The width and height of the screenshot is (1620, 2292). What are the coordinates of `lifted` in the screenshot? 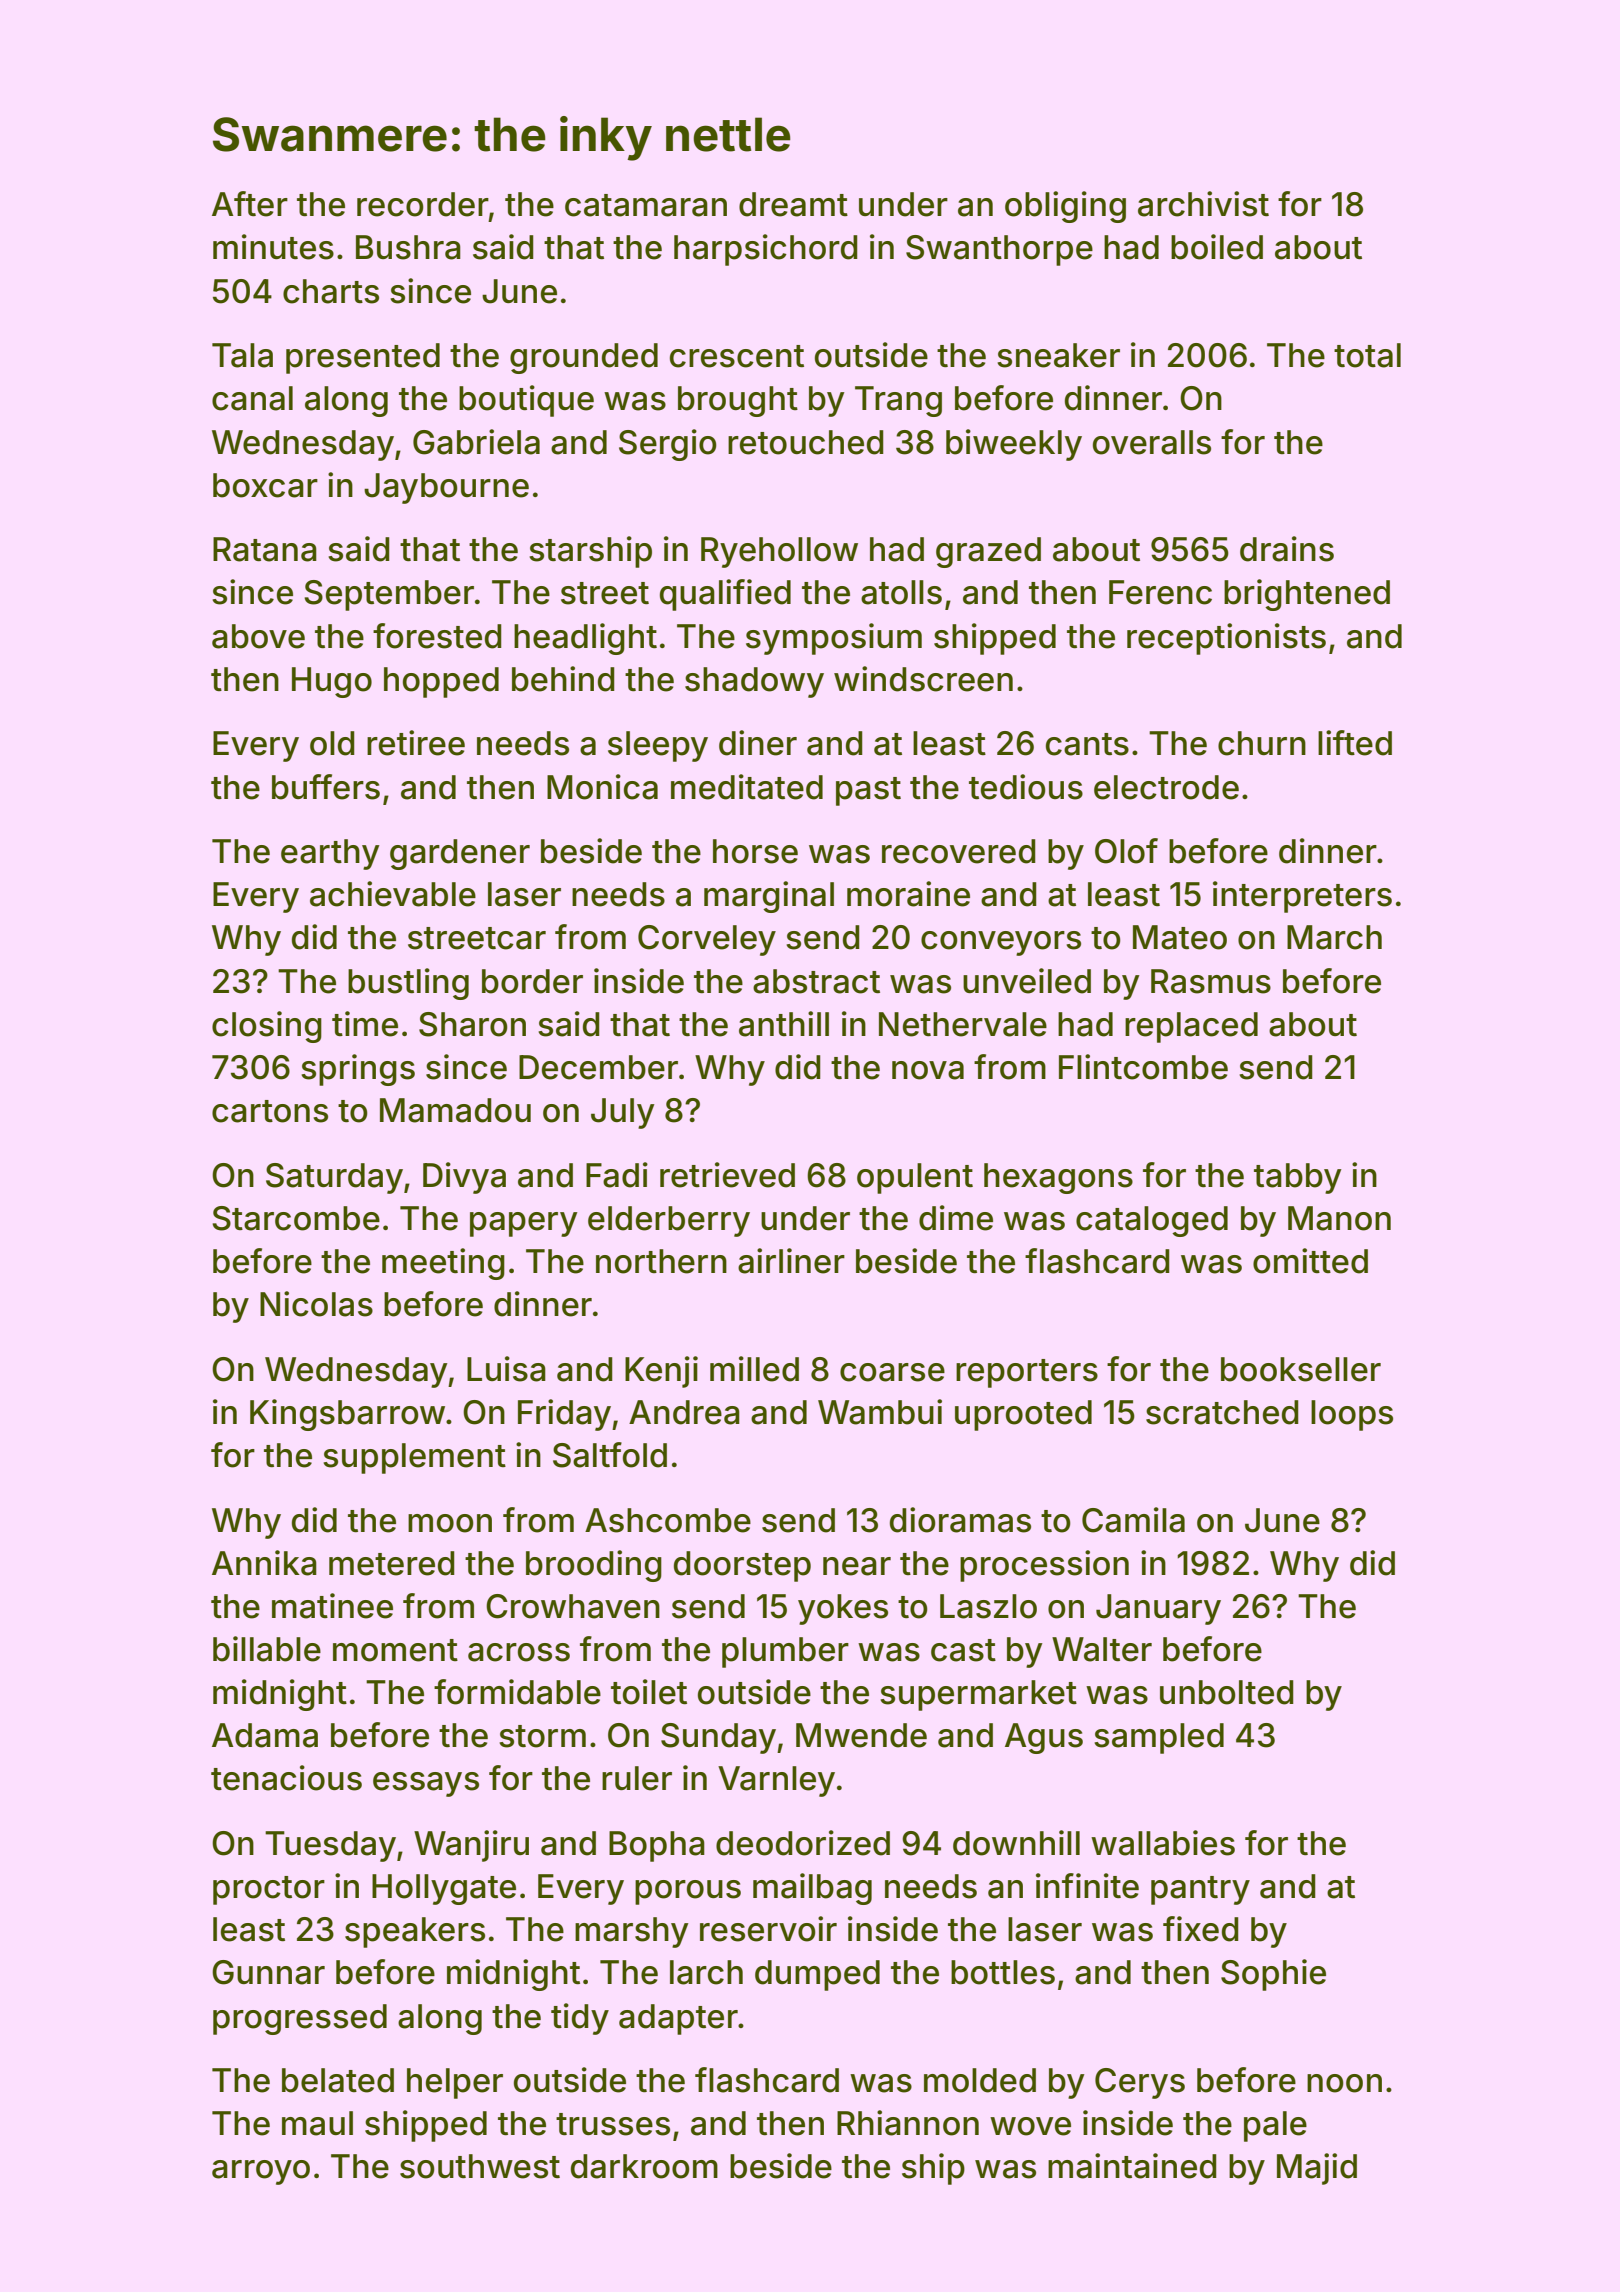 It's located at (1355, 743).
